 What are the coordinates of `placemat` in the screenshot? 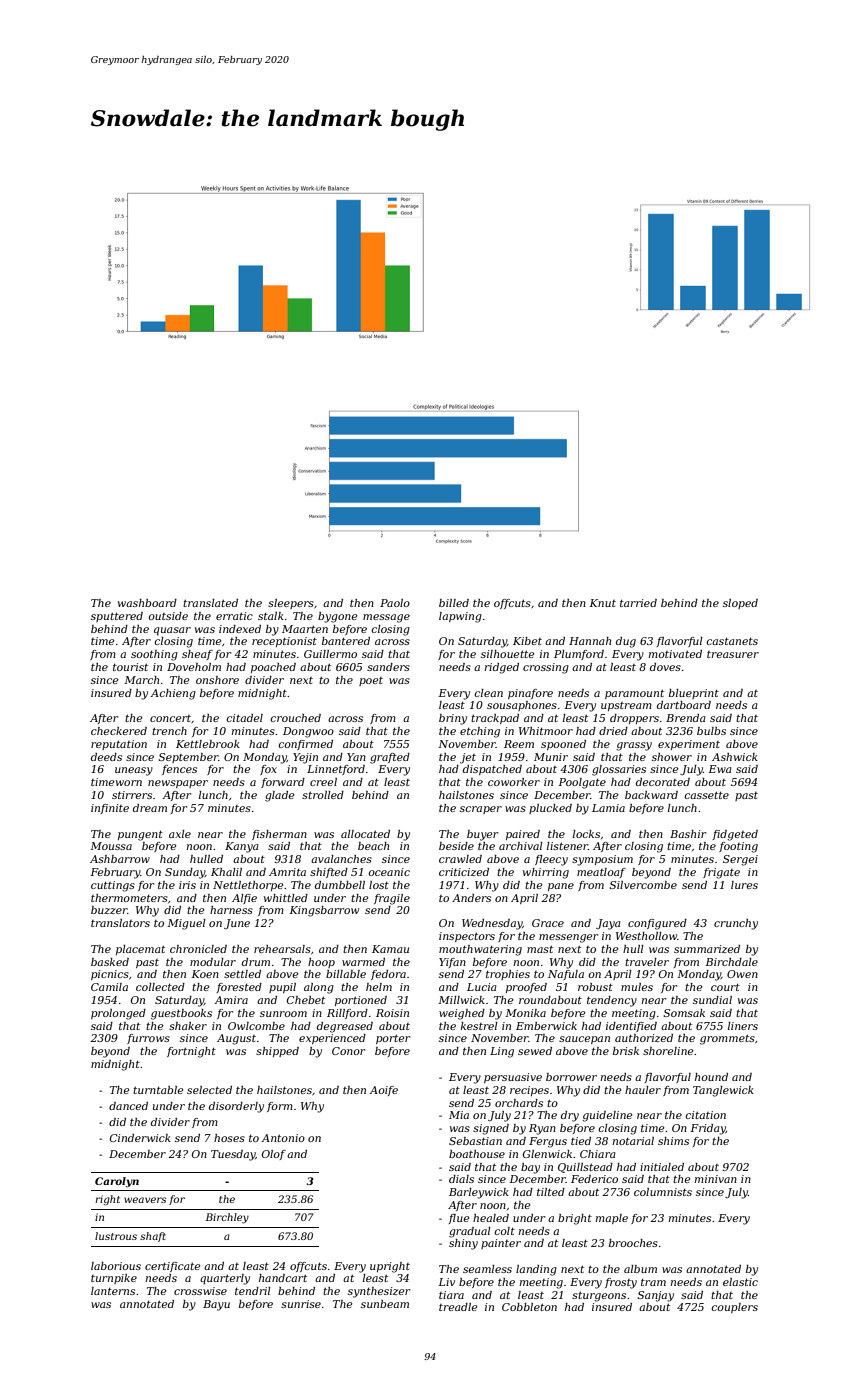 It's located at (140, 950).
